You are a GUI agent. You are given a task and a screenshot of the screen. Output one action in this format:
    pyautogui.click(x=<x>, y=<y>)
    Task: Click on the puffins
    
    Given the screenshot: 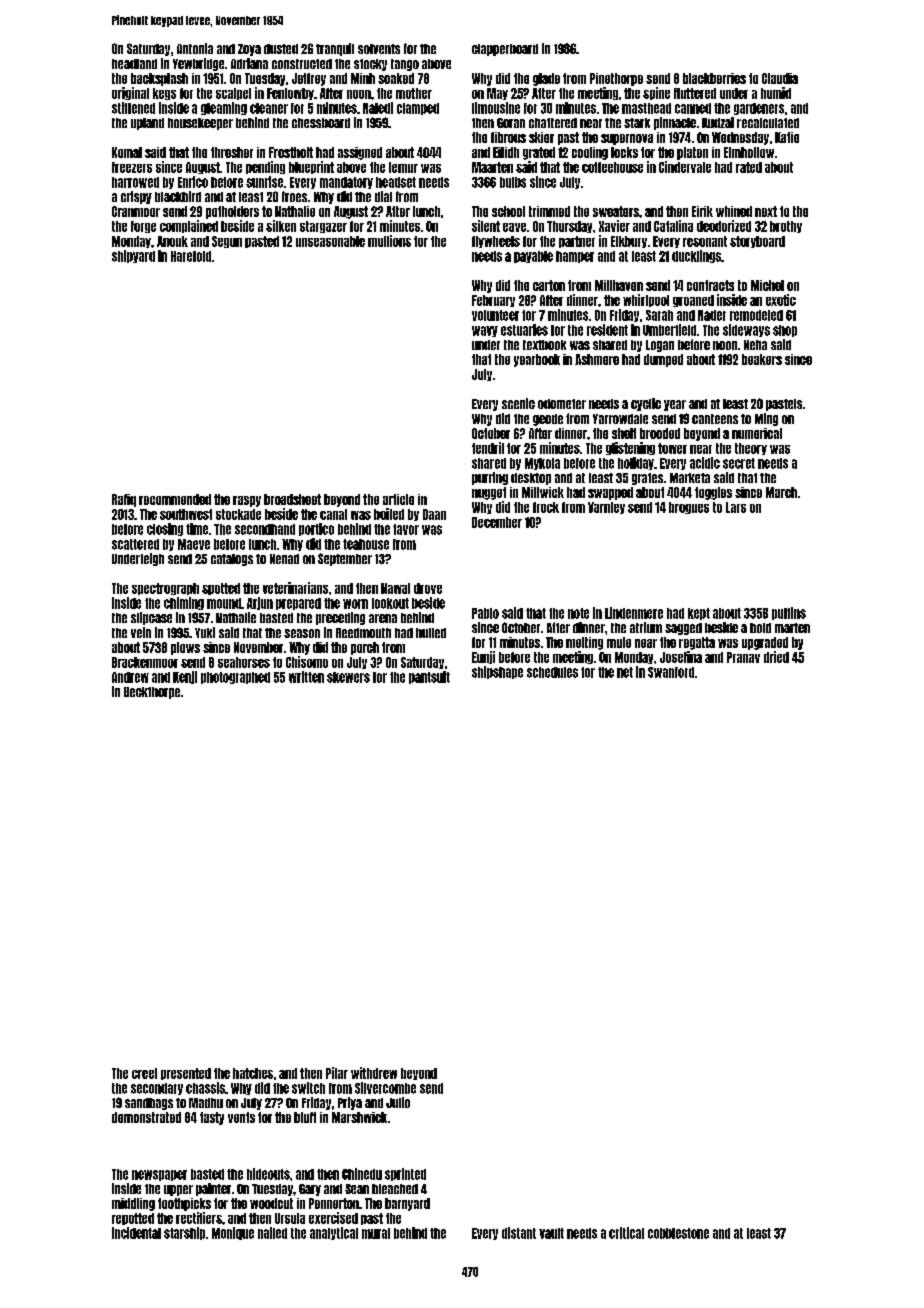 What is the action you would take?
    pyautogui.click(x=789, y=613)
